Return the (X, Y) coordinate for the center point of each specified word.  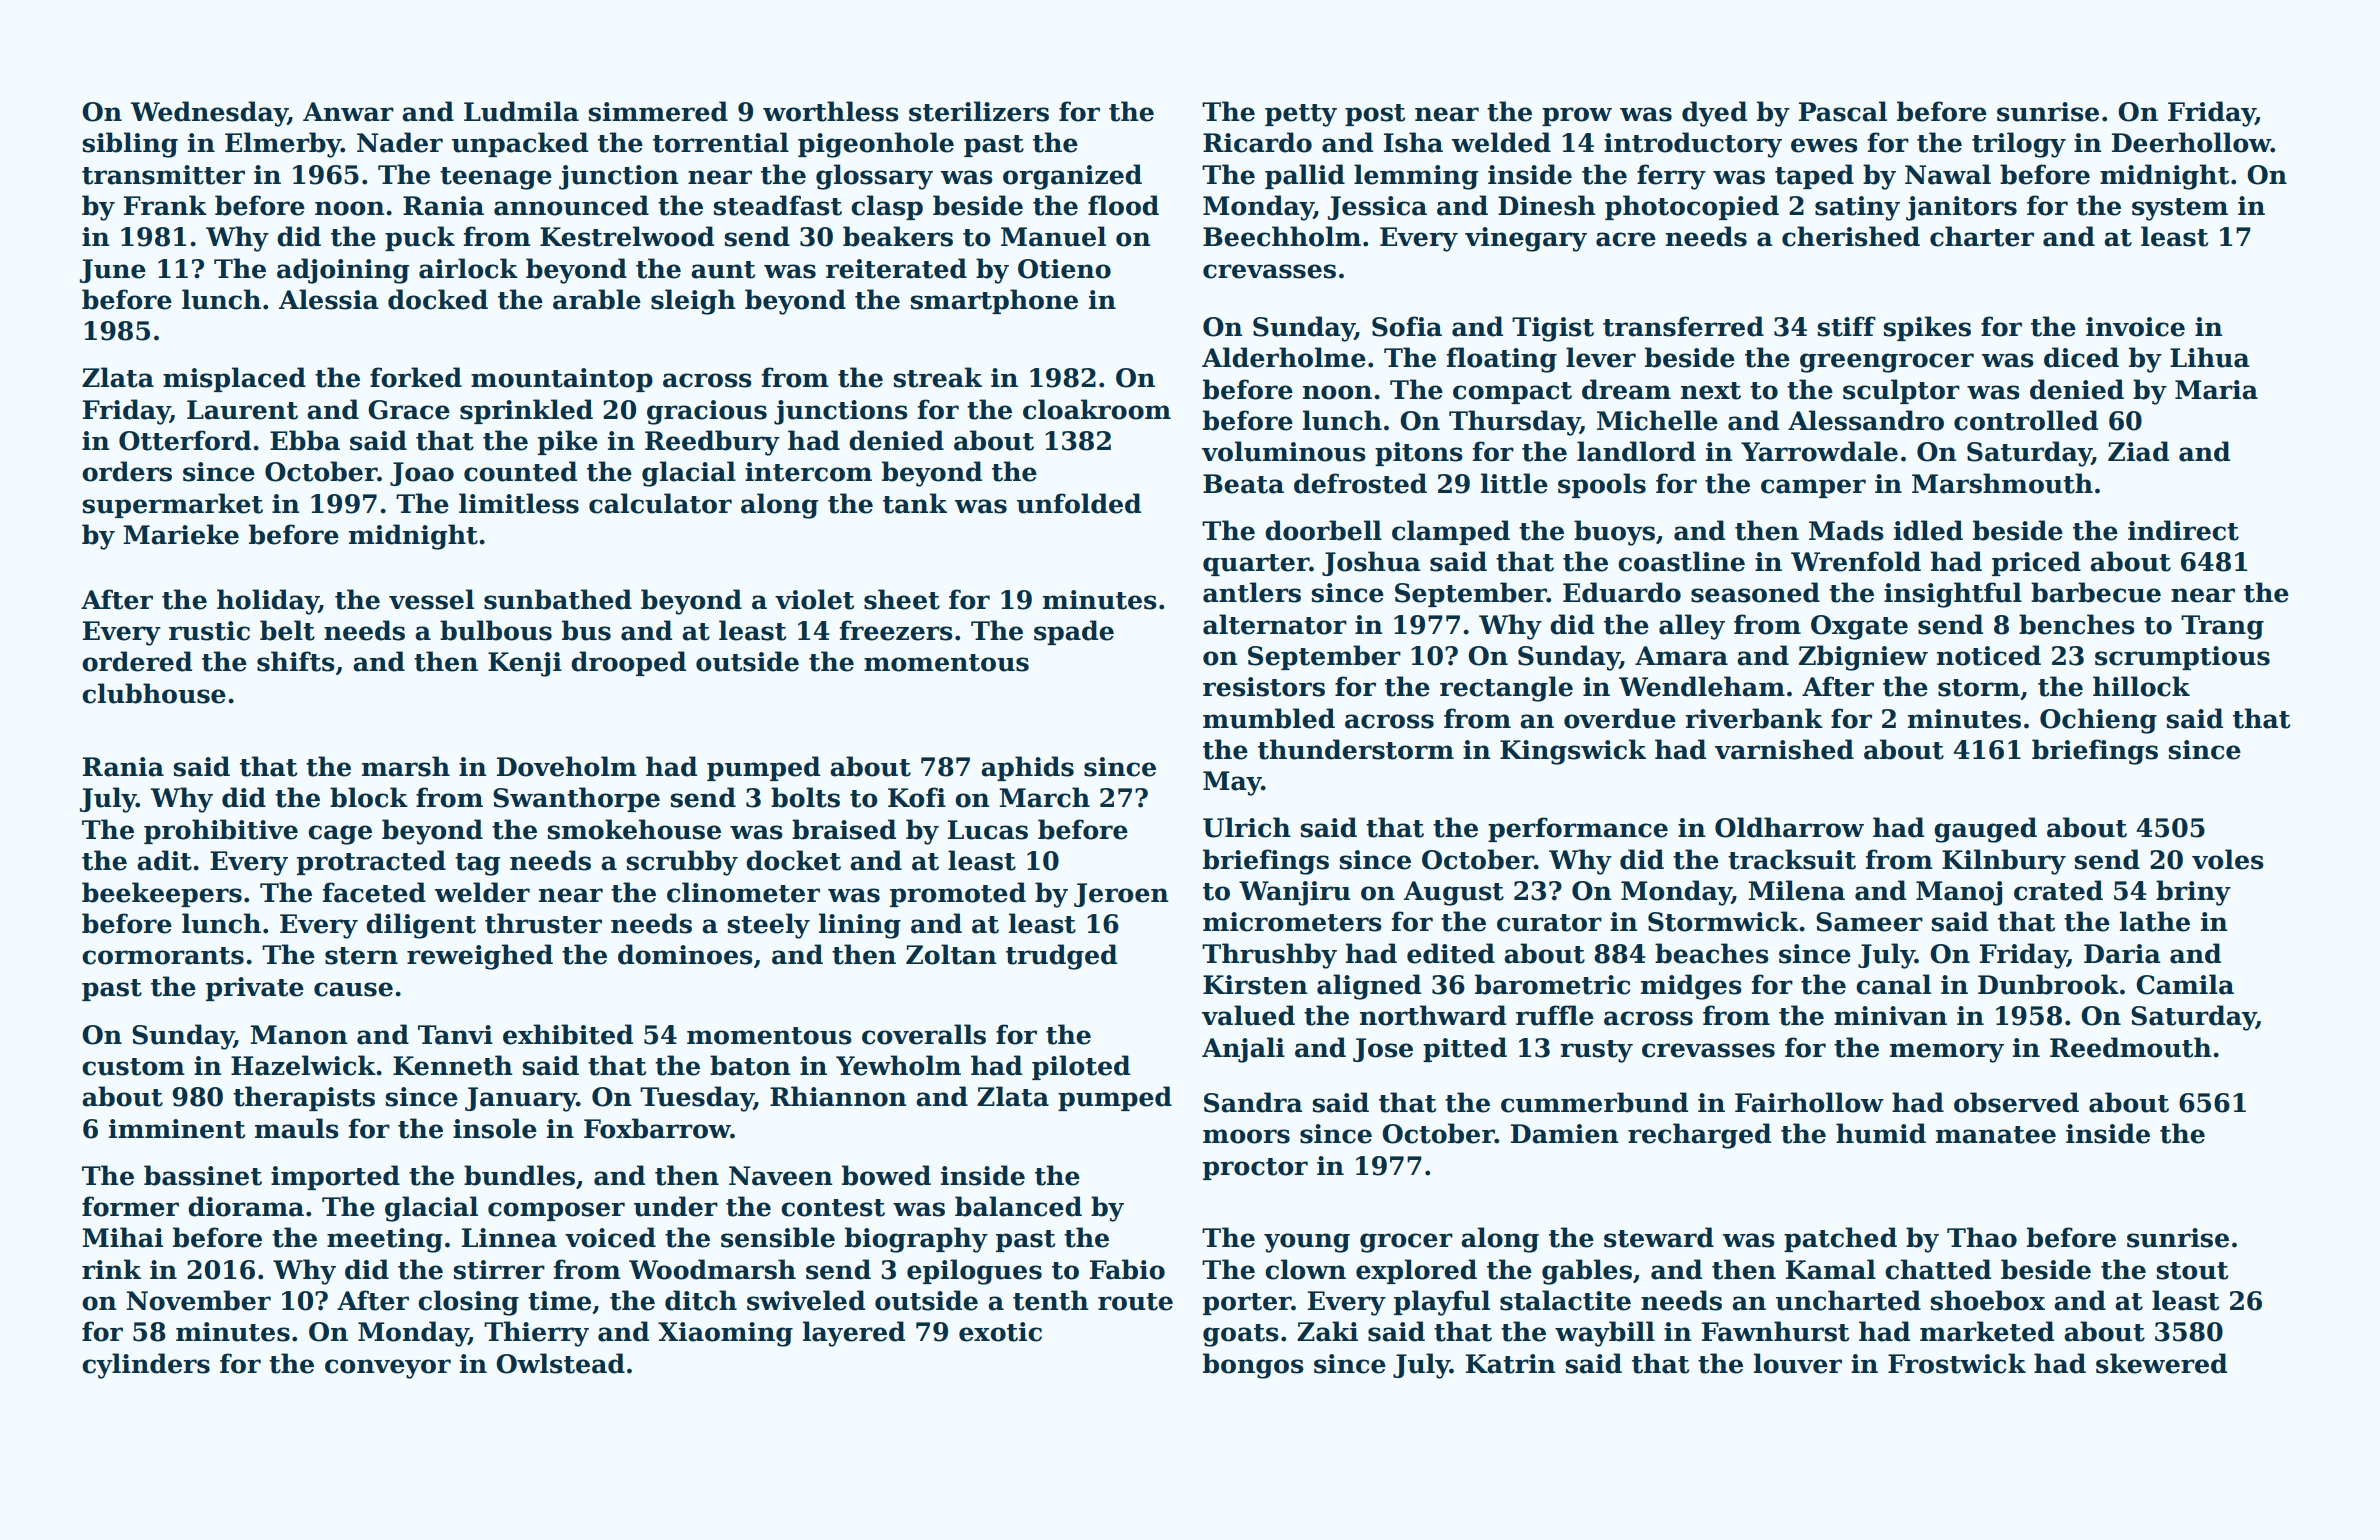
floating (1501, 360)
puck (420, 238)
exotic (1000, 1332)
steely (768, 926)
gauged (1985, 830)
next (1711, 391)
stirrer (499, 1270)
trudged (1061, 957)
